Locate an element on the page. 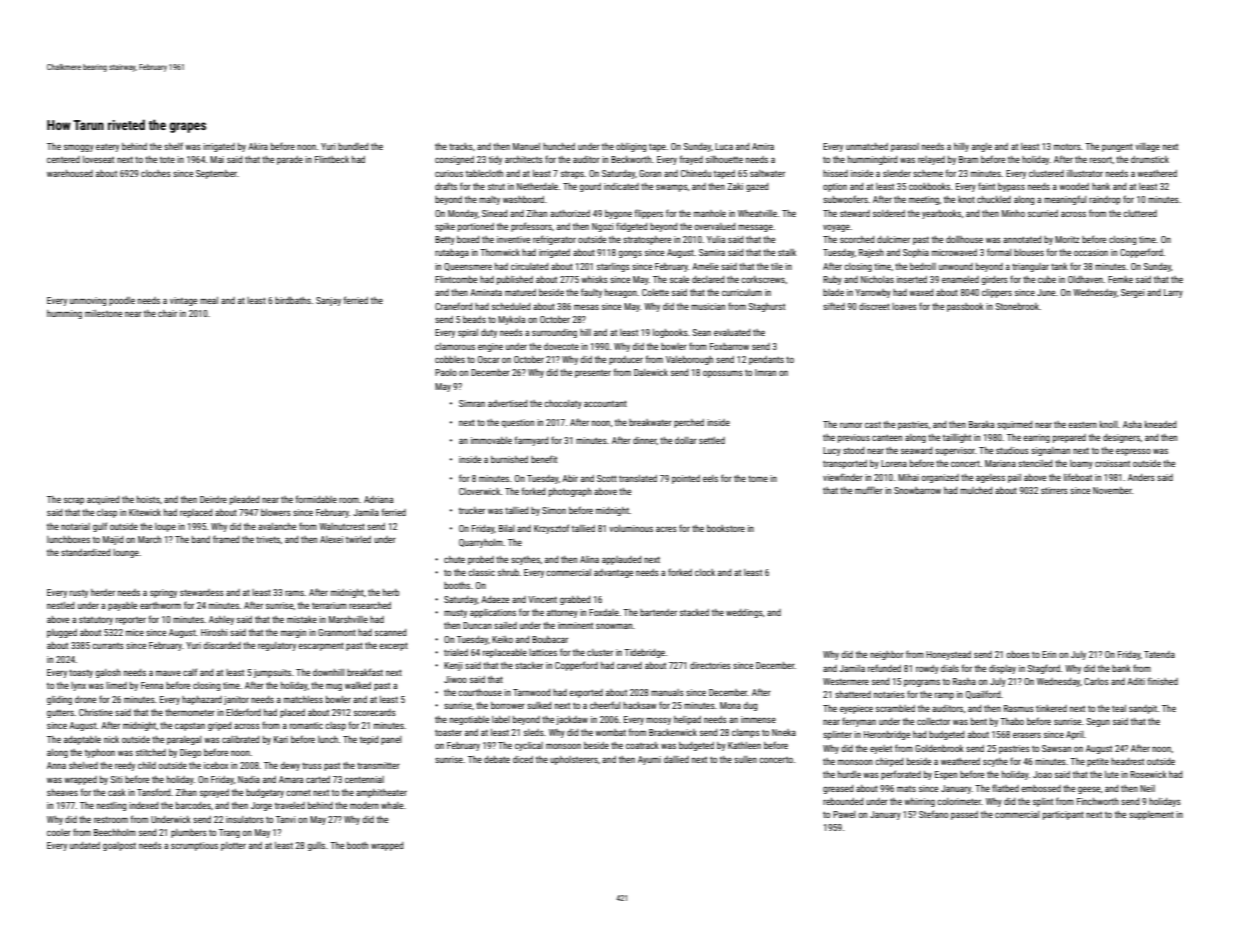 The width and height of the page is (1233, 952). angle is located at coordinates (982, 147).
